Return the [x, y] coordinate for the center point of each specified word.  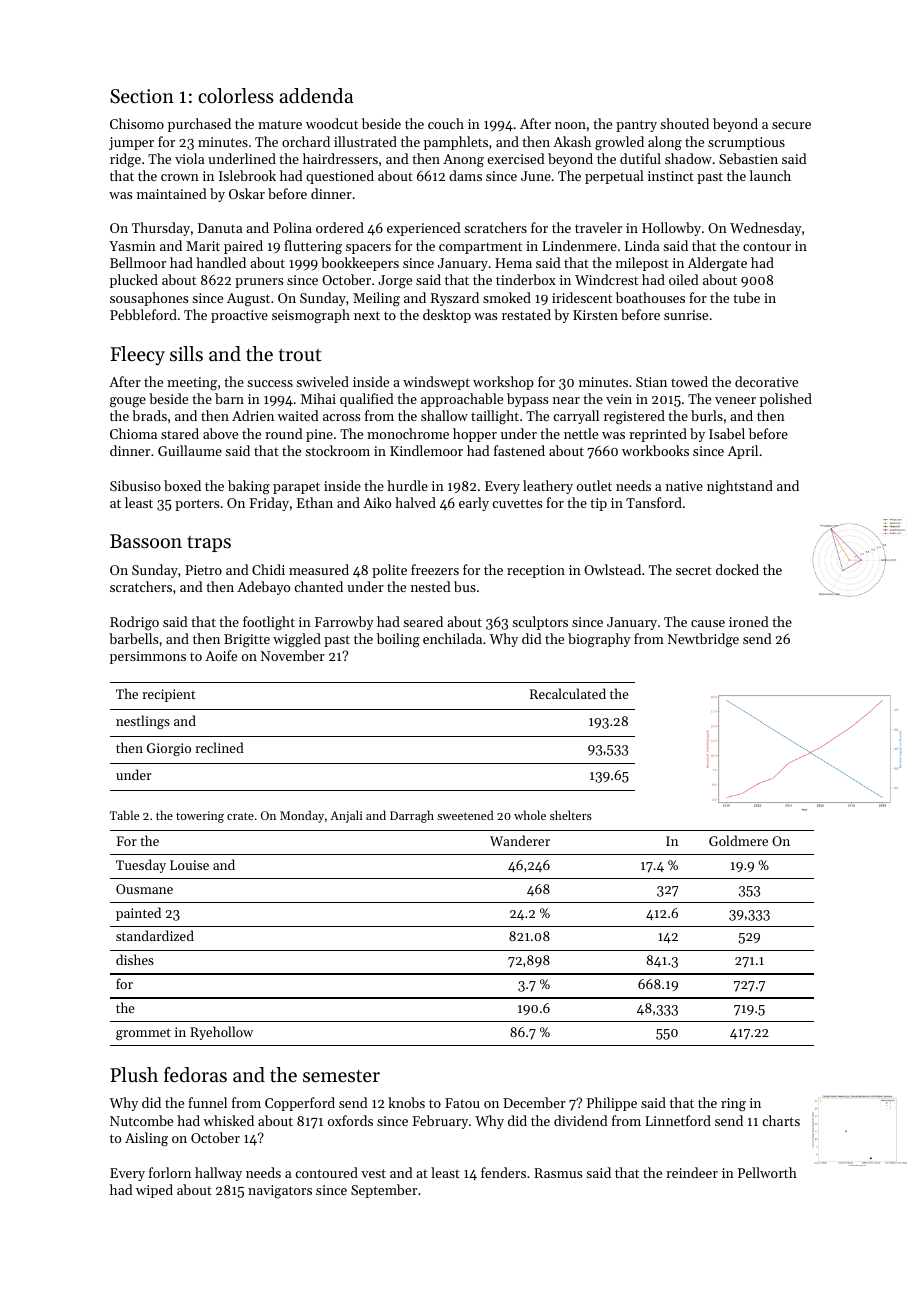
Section [142, 96]
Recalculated [568, 693]
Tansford [654, 502]
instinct [671, 176]
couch [446, 123]
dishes [135, 959]
